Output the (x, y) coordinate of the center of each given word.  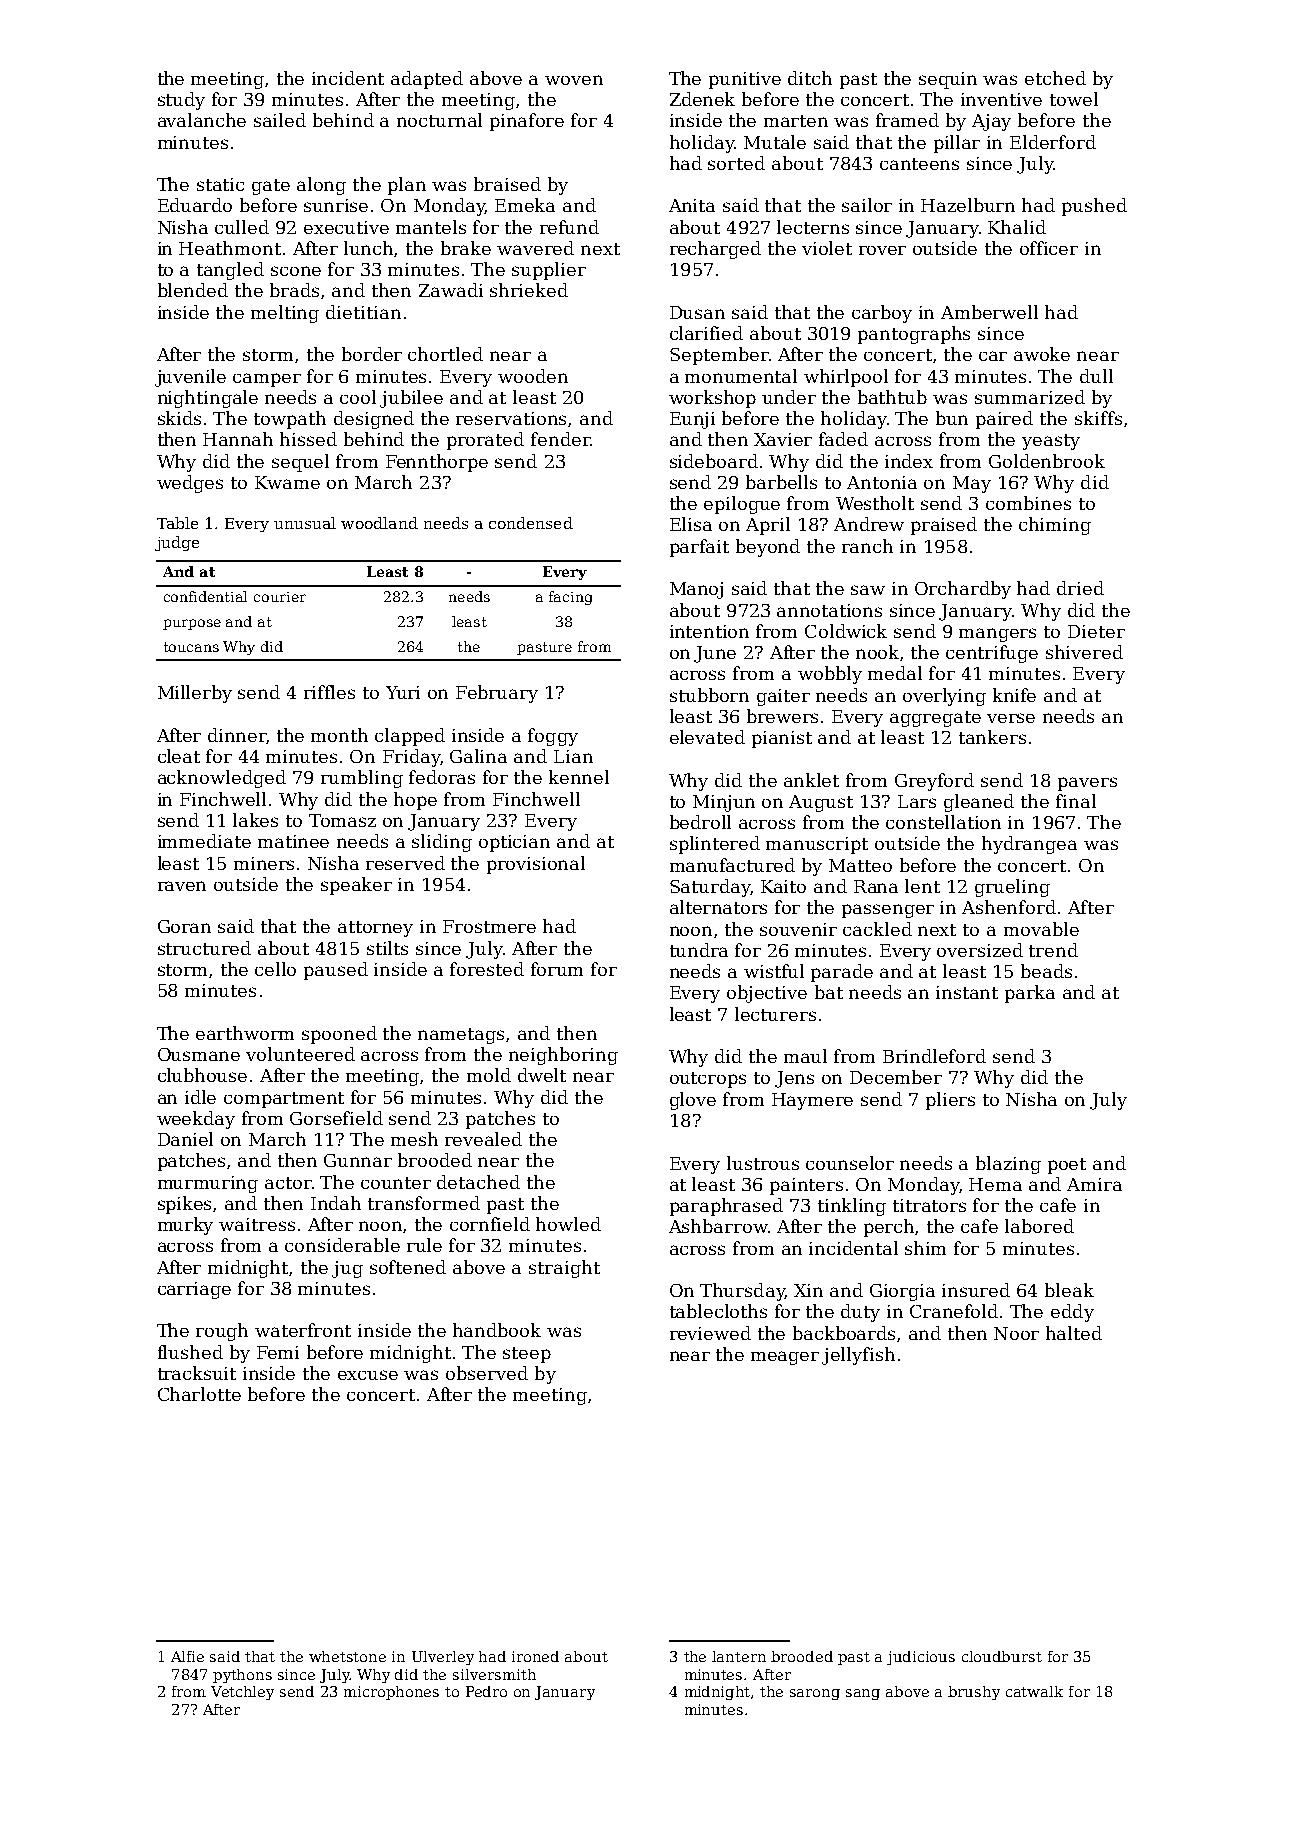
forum (557, 969)
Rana (876, 886)
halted (1074, 1333)
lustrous (763, 1163)
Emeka (525, 205)
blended (193, 290)
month (339, 735)
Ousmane (199, 1054)
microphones (391, 1693)
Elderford (1053, 142)
